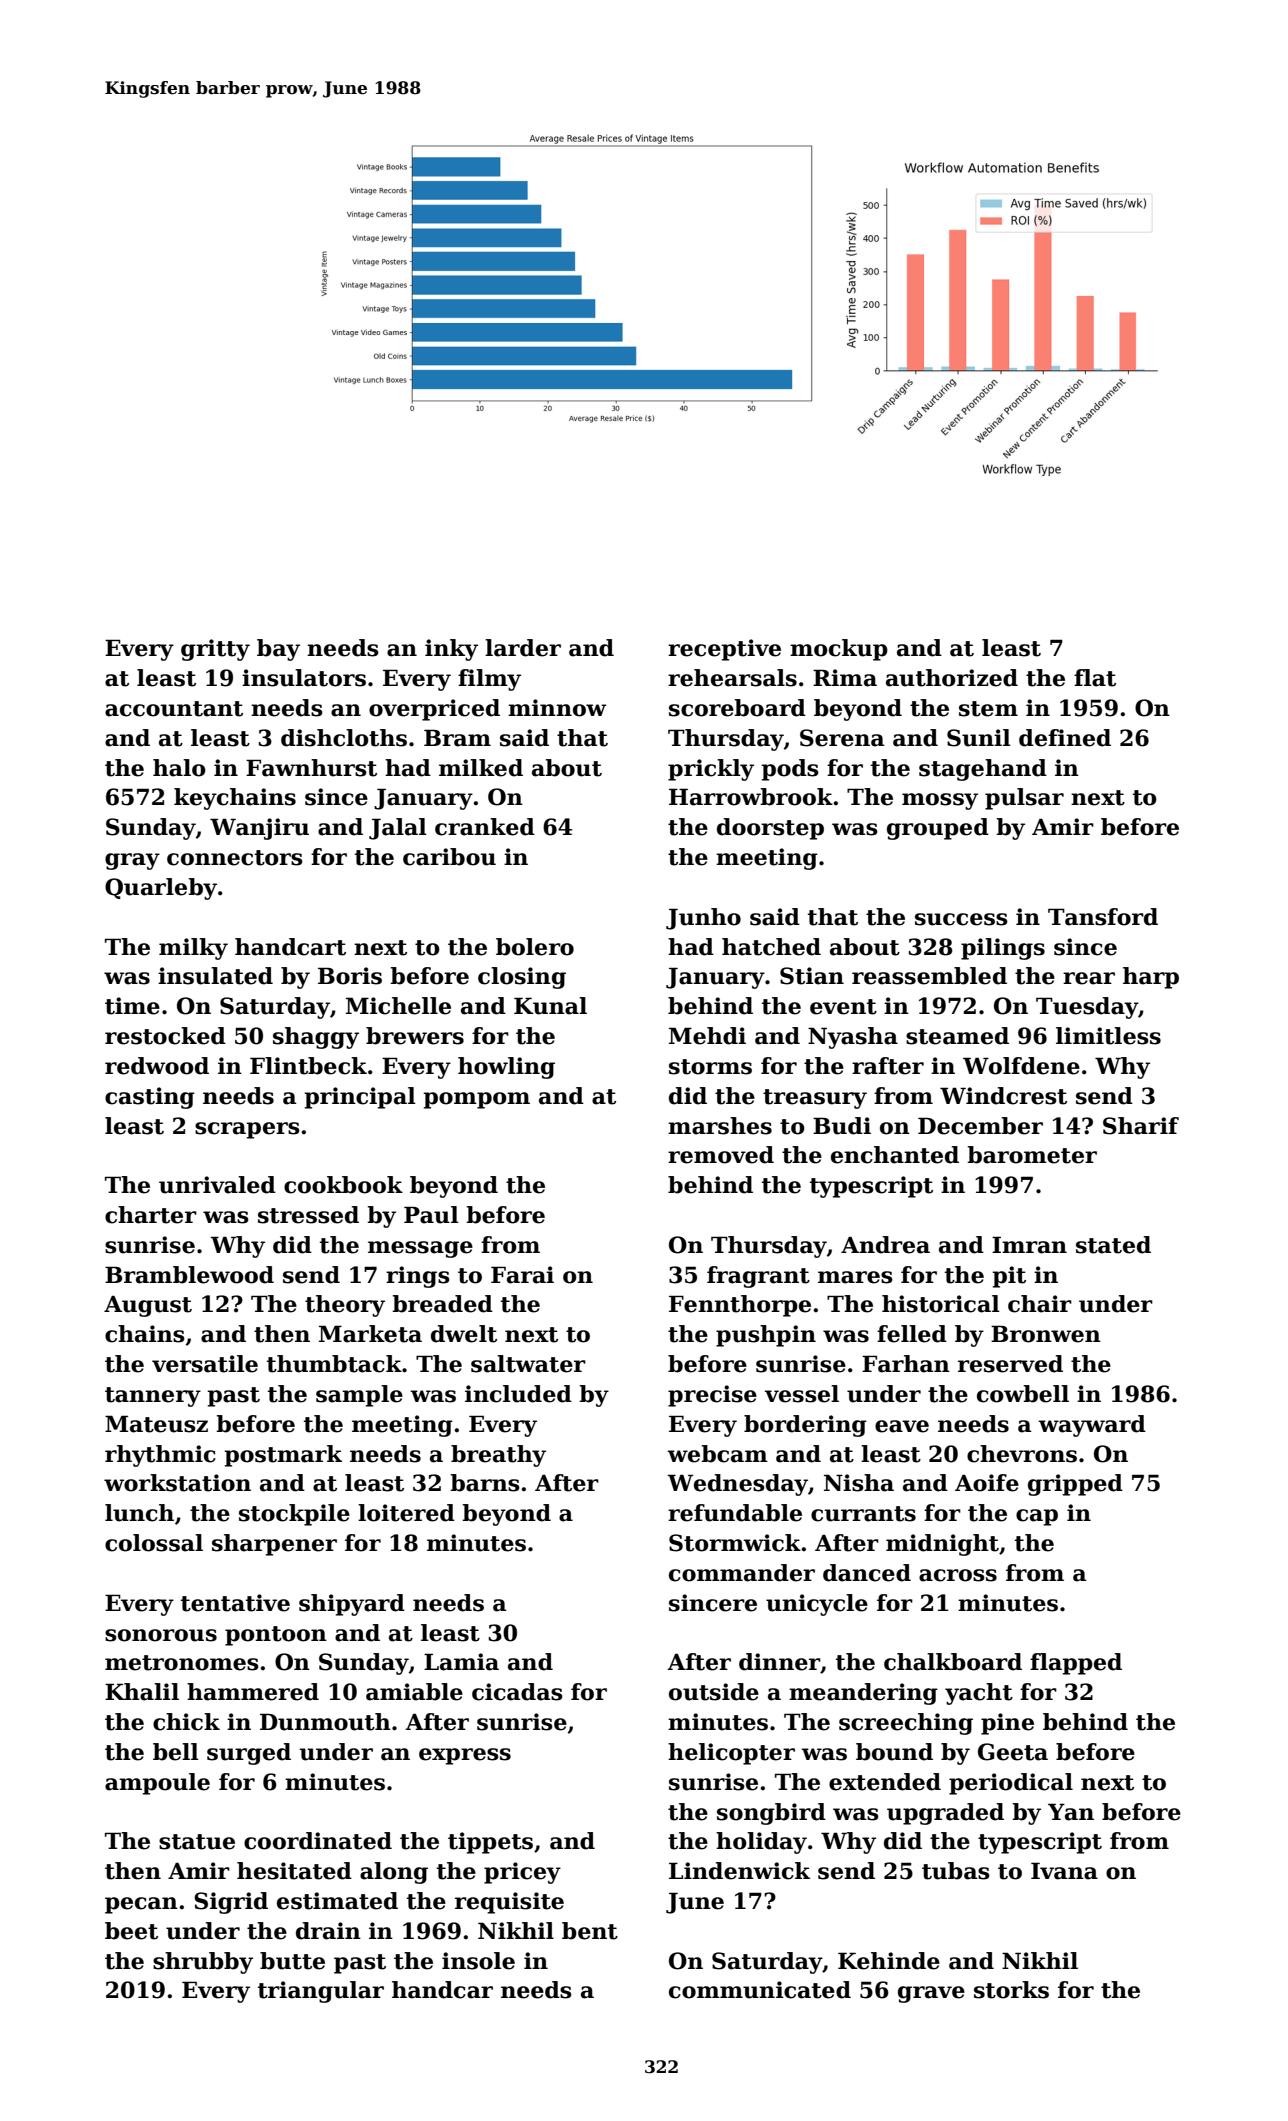 The width and height of the image is (1288, 2121). I want to click on cicadas, so click(517, 1692).
